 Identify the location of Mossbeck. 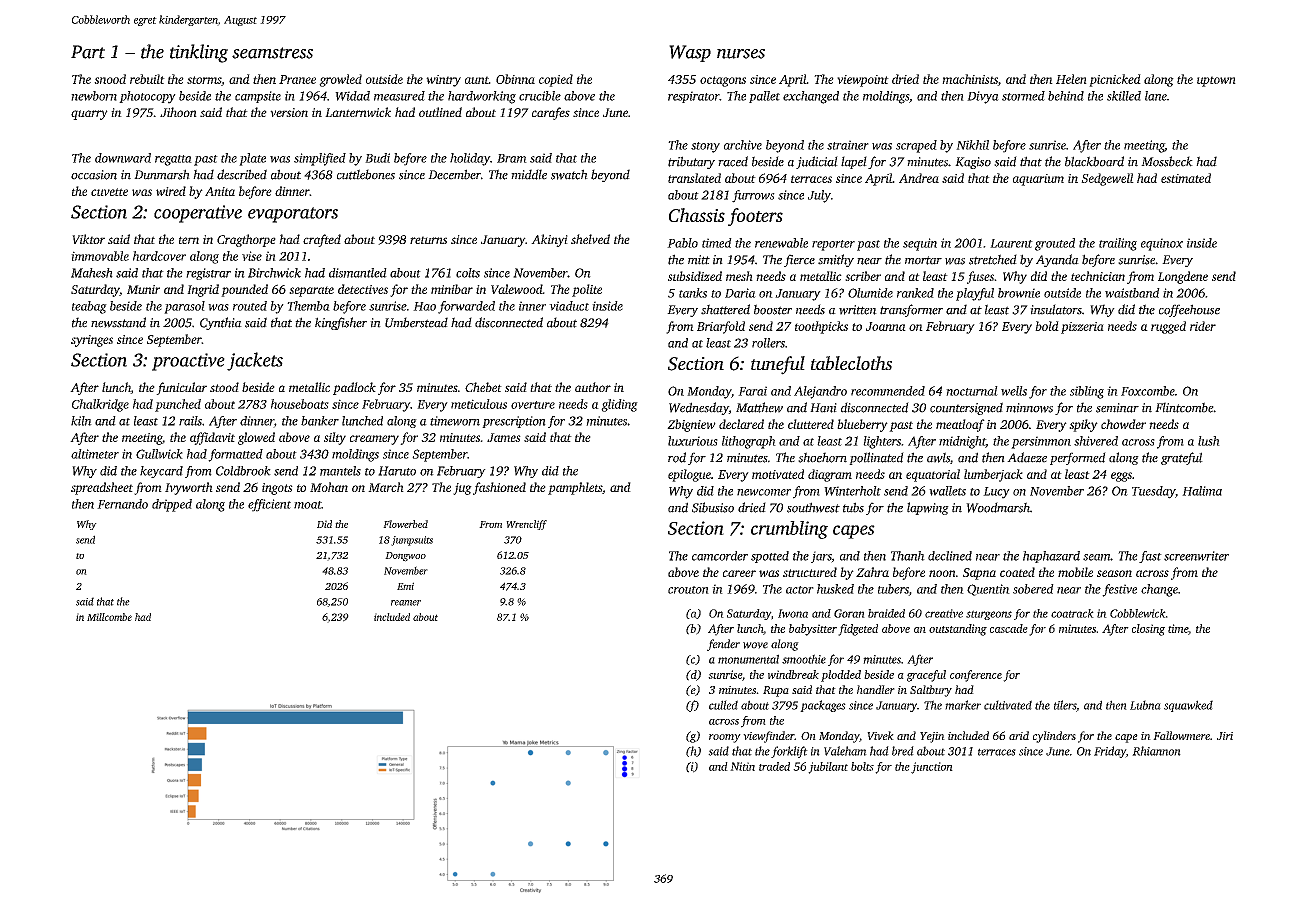
(1167, 161).
